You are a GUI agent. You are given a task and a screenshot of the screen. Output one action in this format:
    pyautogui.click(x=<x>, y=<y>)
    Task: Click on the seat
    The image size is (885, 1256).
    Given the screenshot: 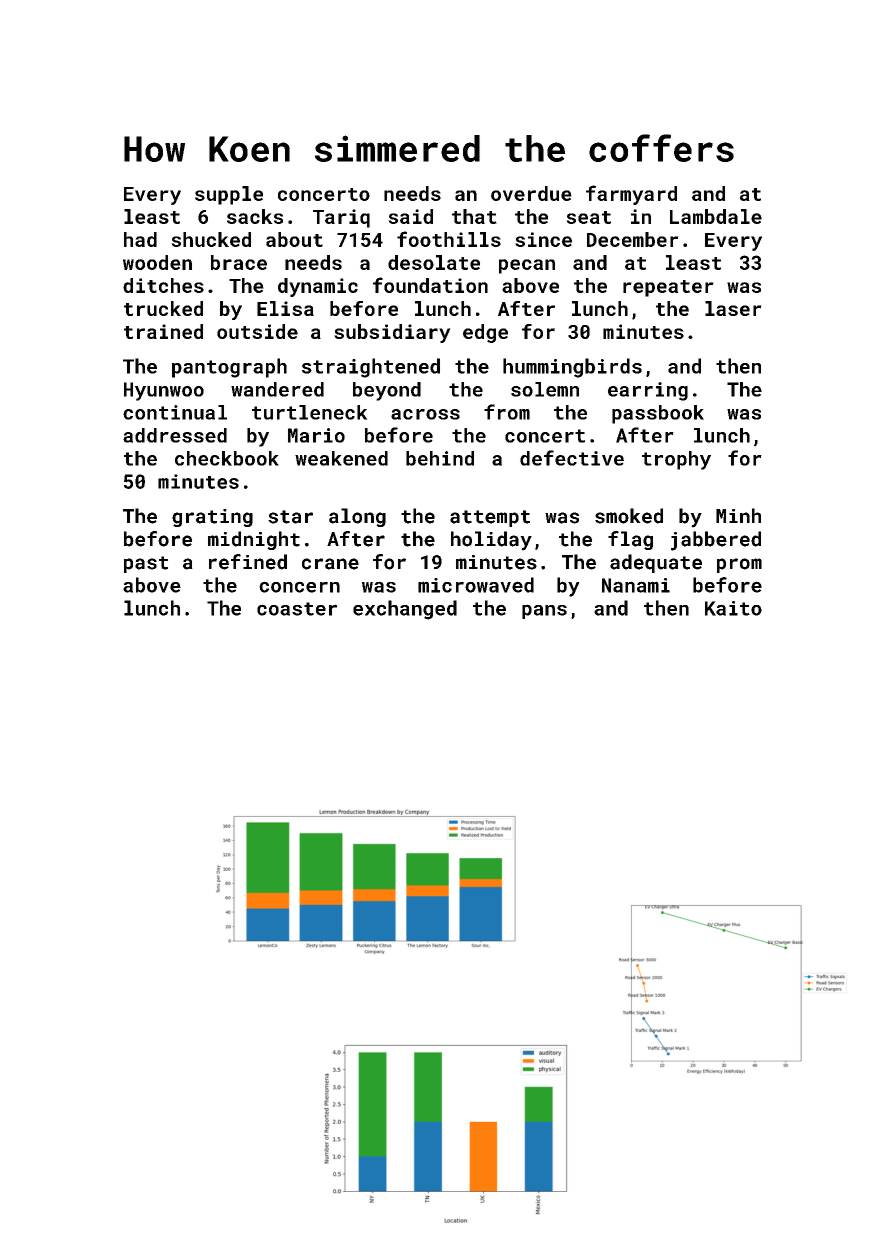 What is the action you would take?
    pyautogui.click(x=588, y=217)
